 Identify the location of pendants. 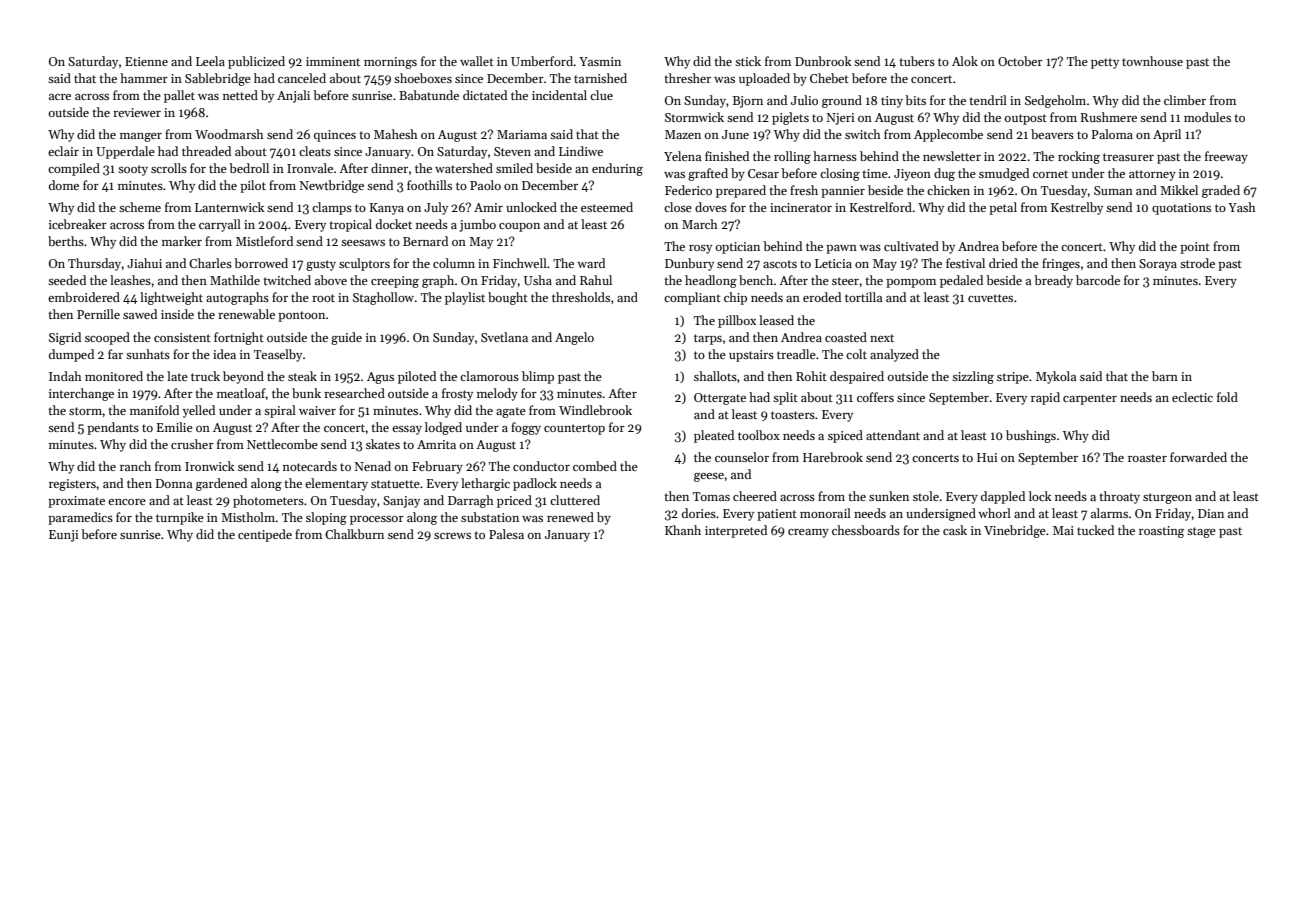
(113, 428).
